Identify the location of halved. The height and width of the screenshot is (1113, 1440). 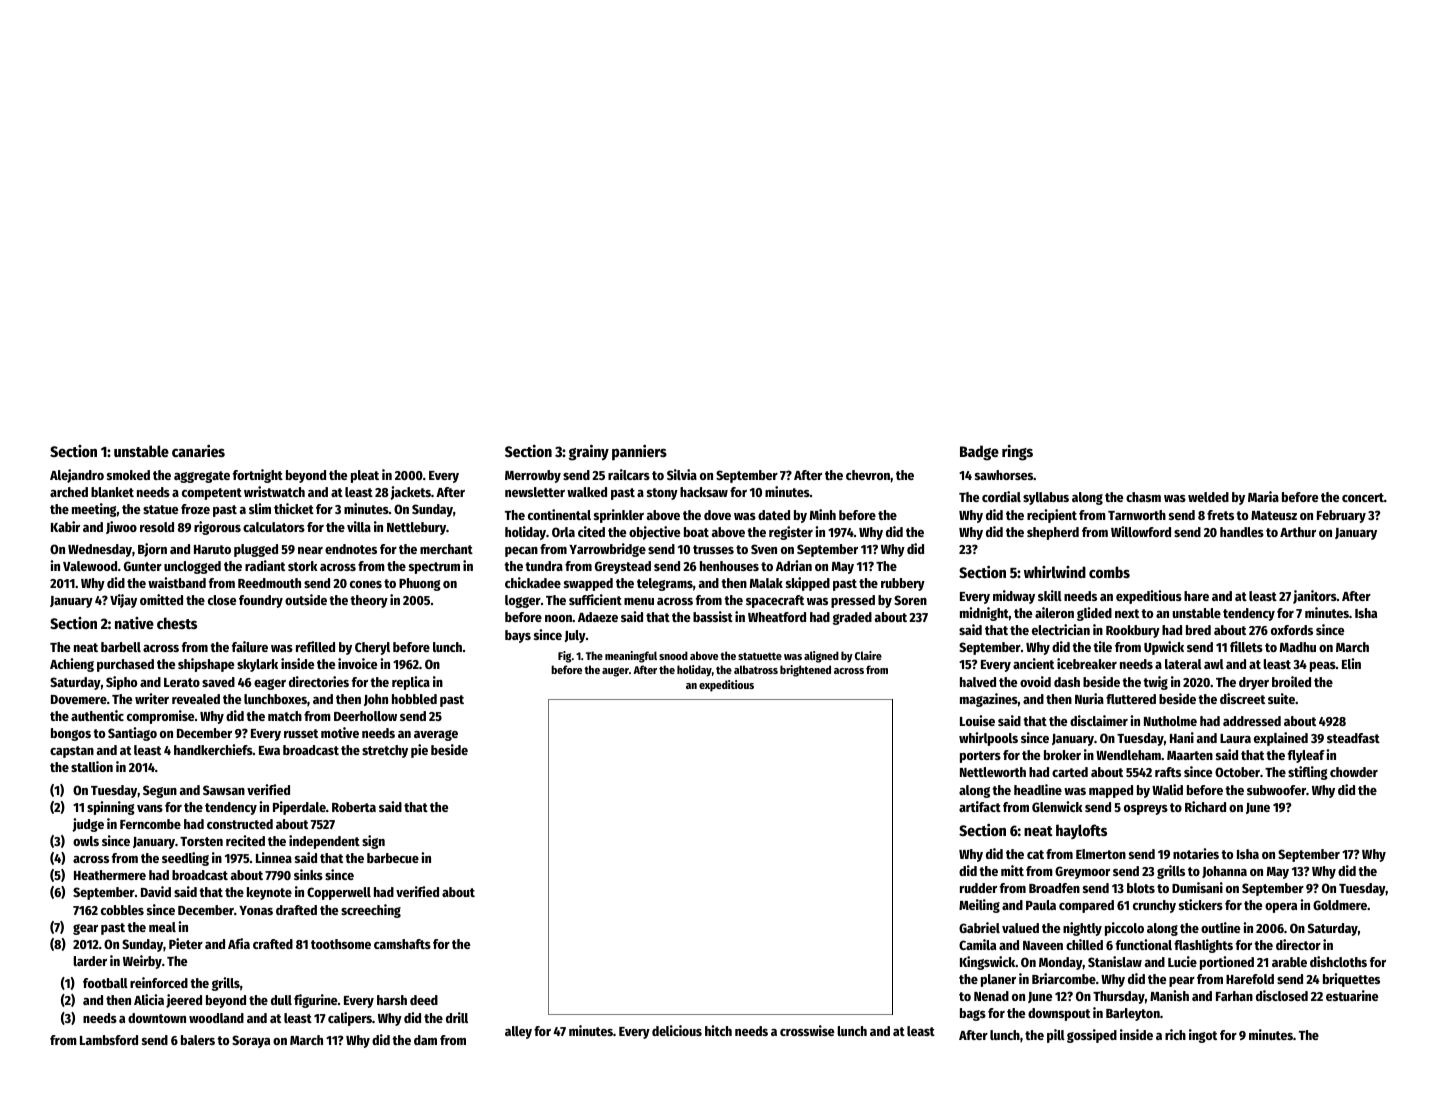
(978, 682).
